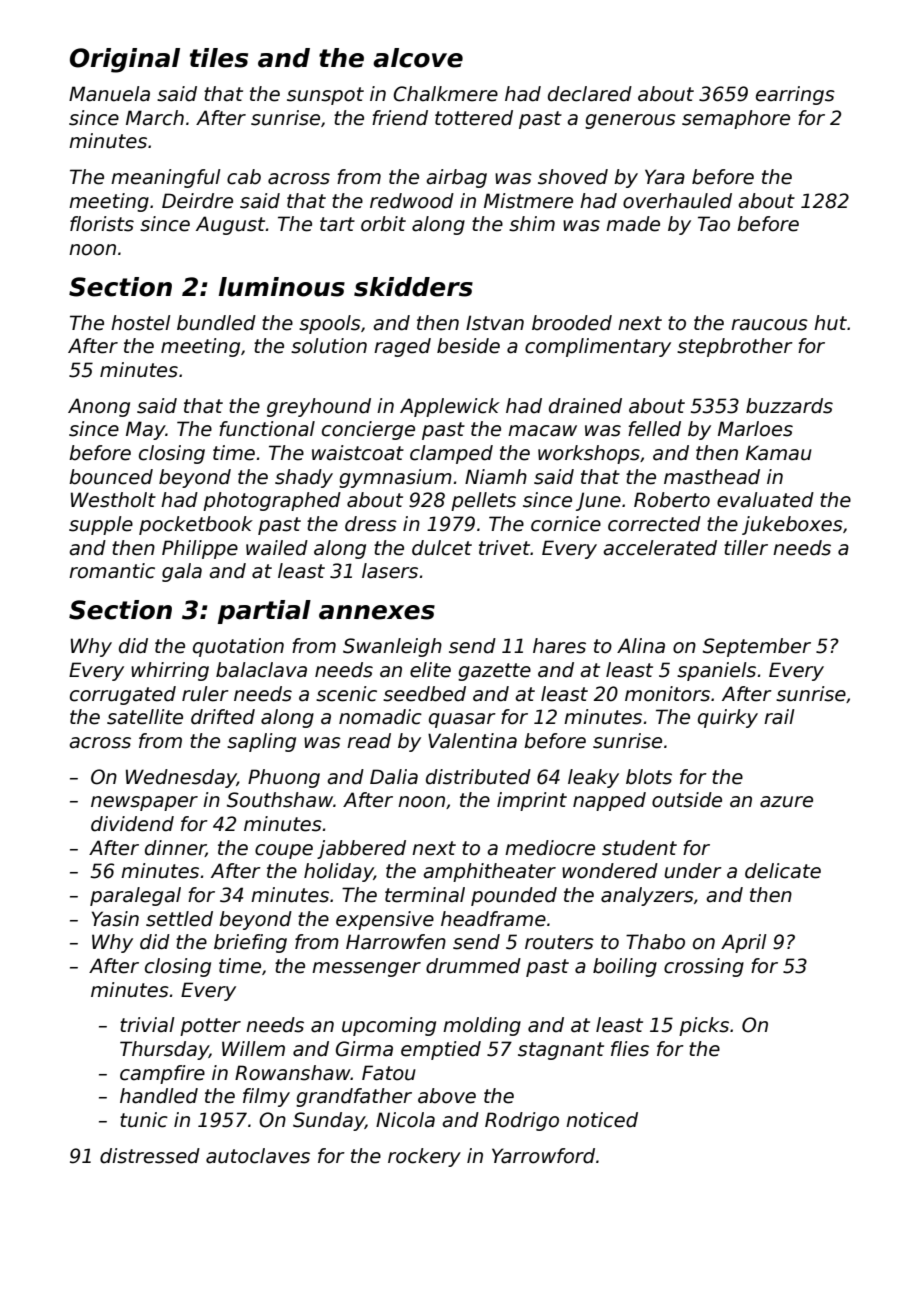  Describe the element at coordinates (532, 224) in the screenshot. I see `shim` at that location.
